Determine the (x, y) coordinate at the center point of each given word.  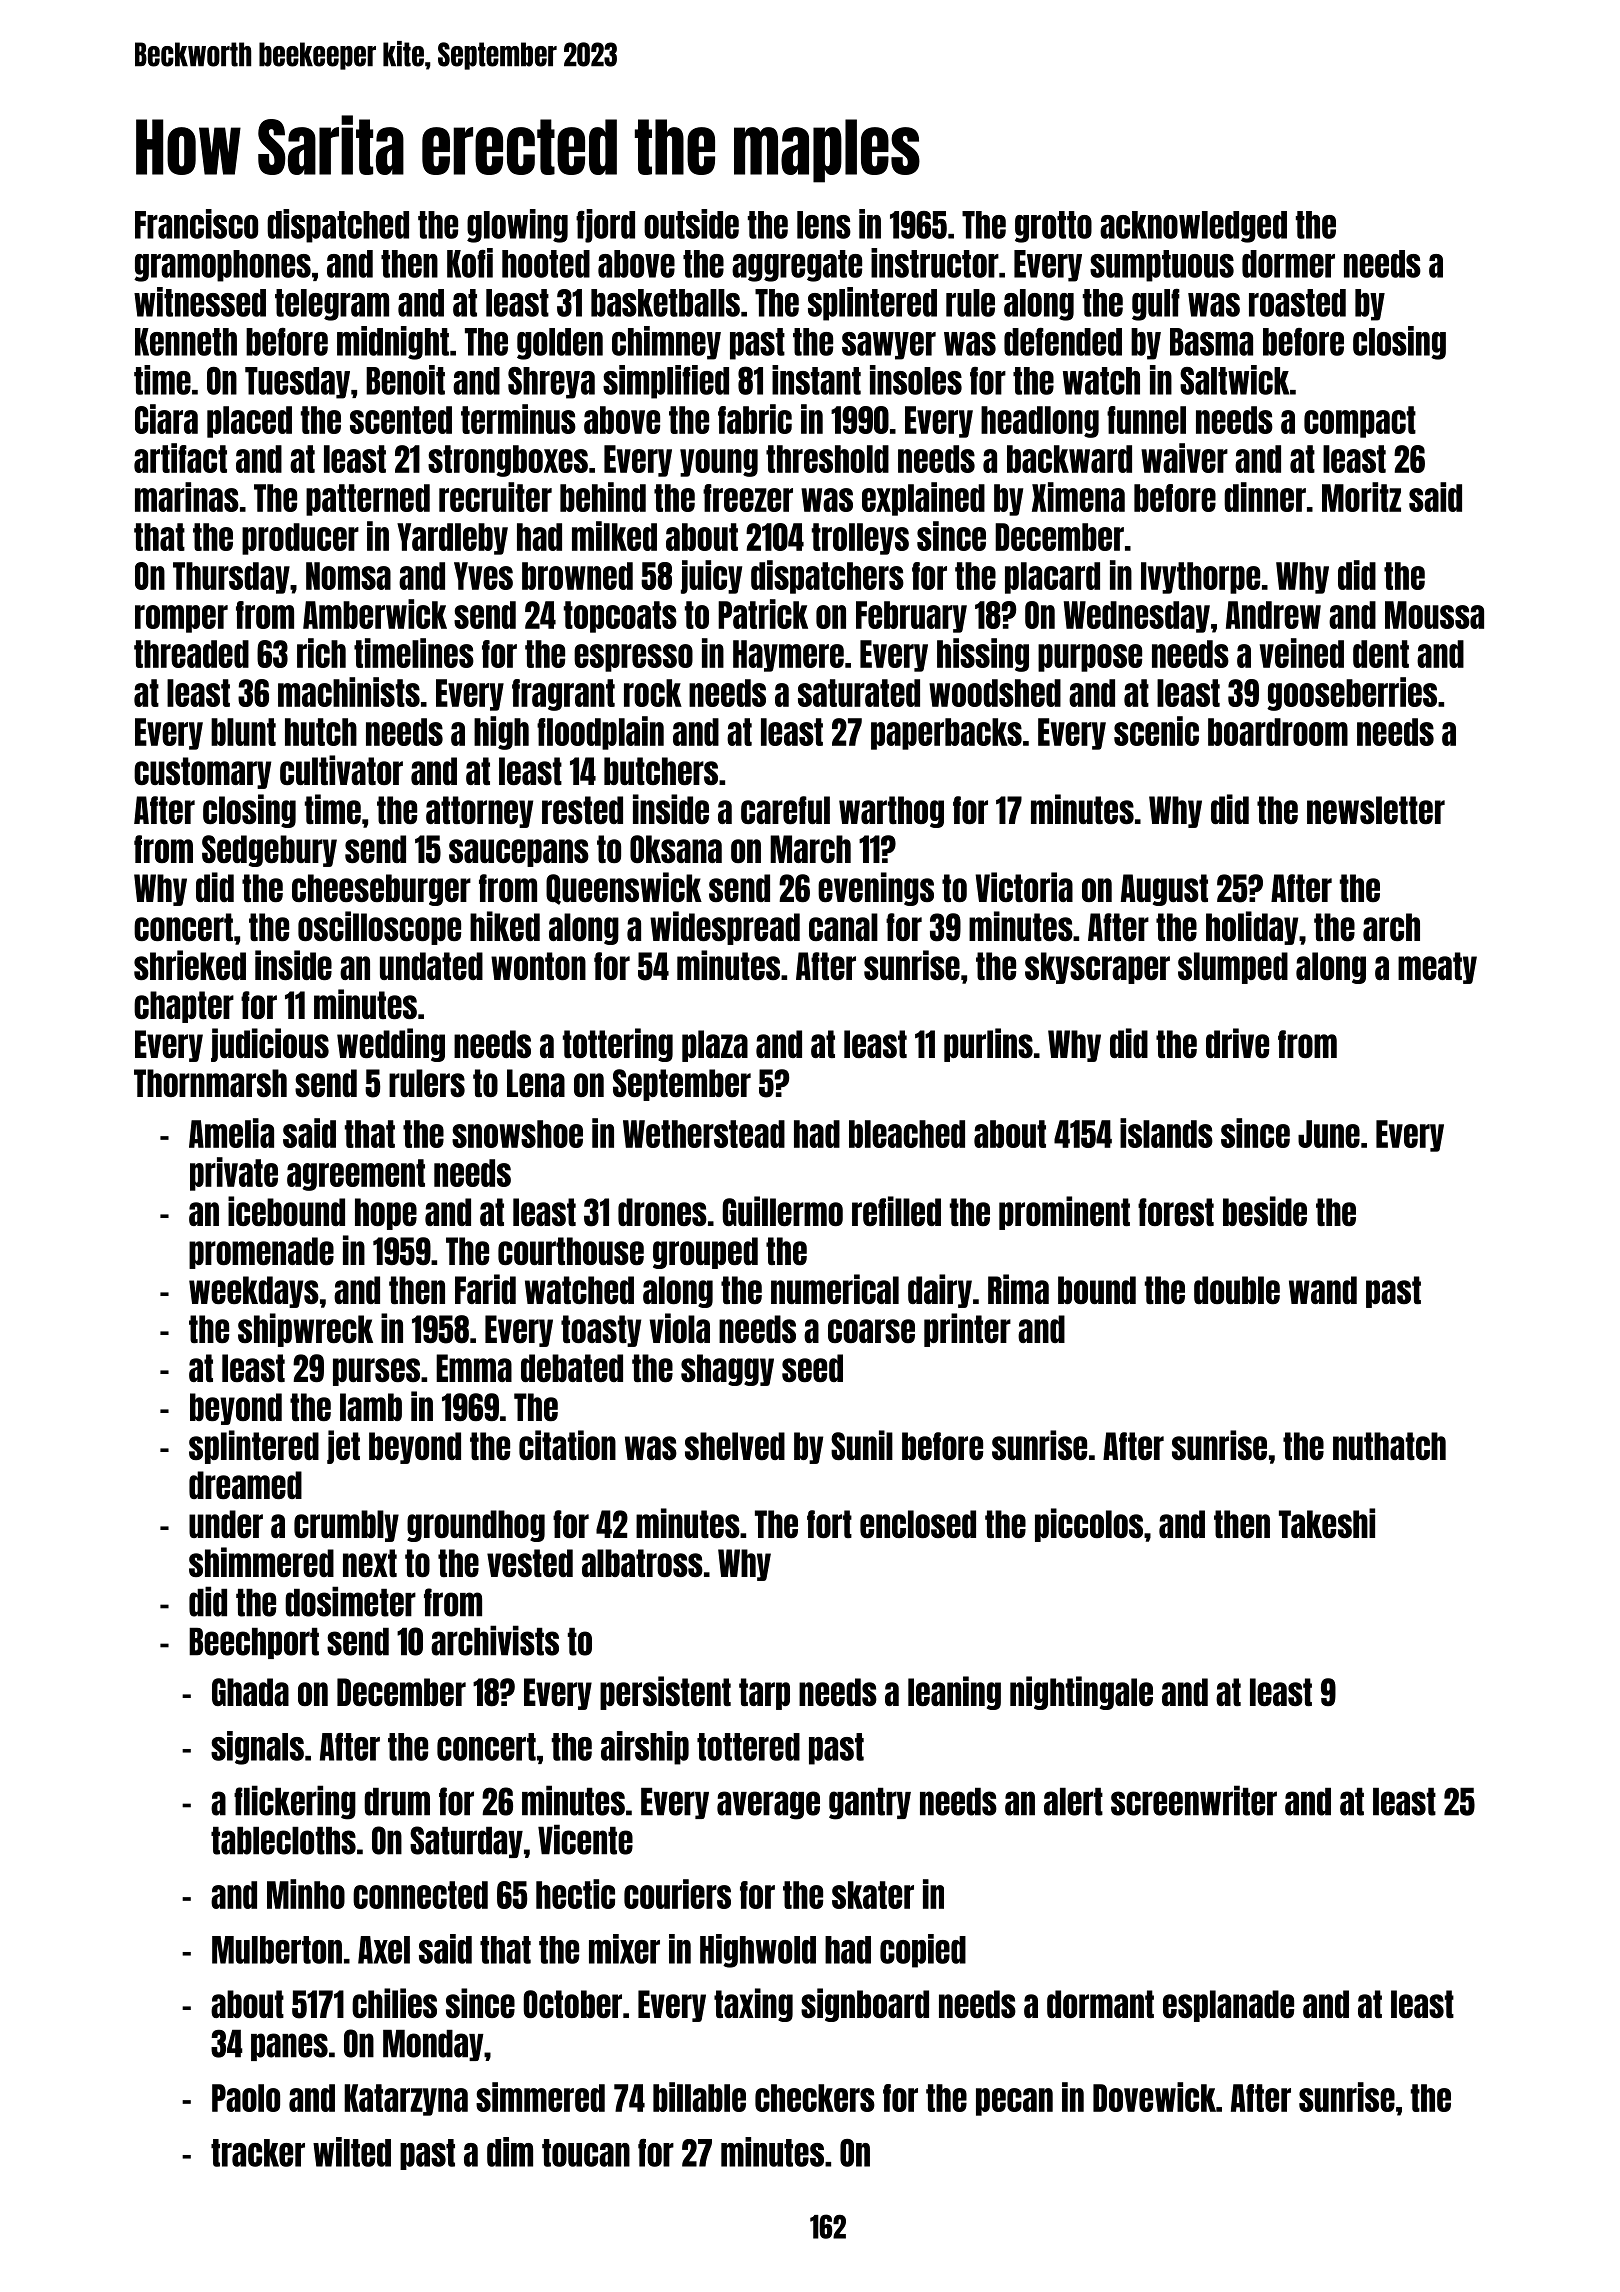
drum (397, 1802)
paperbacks (946, 734)
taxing (753, 2005)
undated (431, 966)
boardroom (1278, 732)
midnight (393, 343)
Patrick (763, 614)
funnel (1146, 420)
